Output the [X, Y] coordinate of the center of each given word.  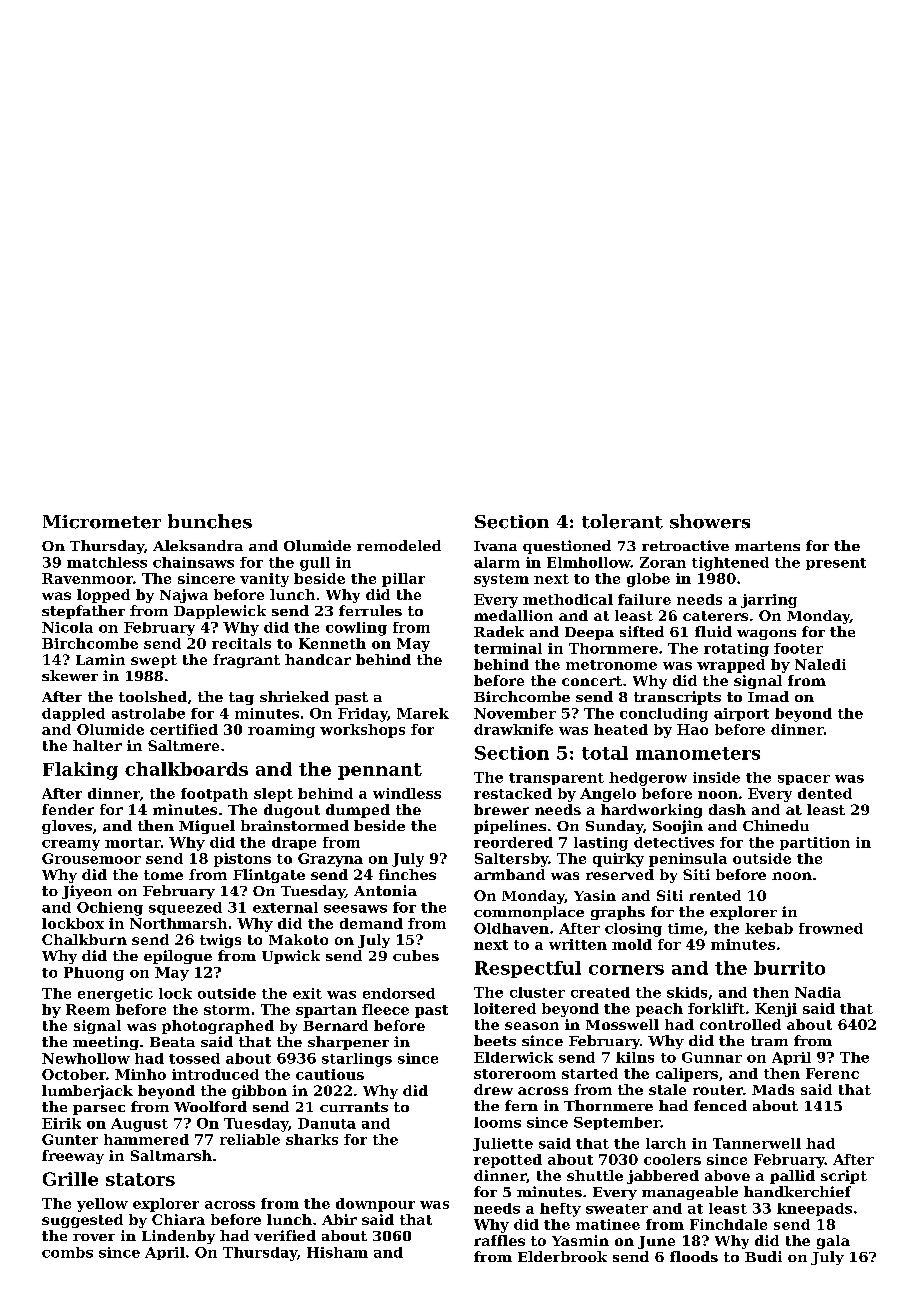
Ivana [495, 546]
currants [354, 1107]
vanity [264, 580]
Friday [363, 715]
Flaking [80, 771]
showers [710, 521]
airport [741, 714]
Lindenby [178, 1237]
